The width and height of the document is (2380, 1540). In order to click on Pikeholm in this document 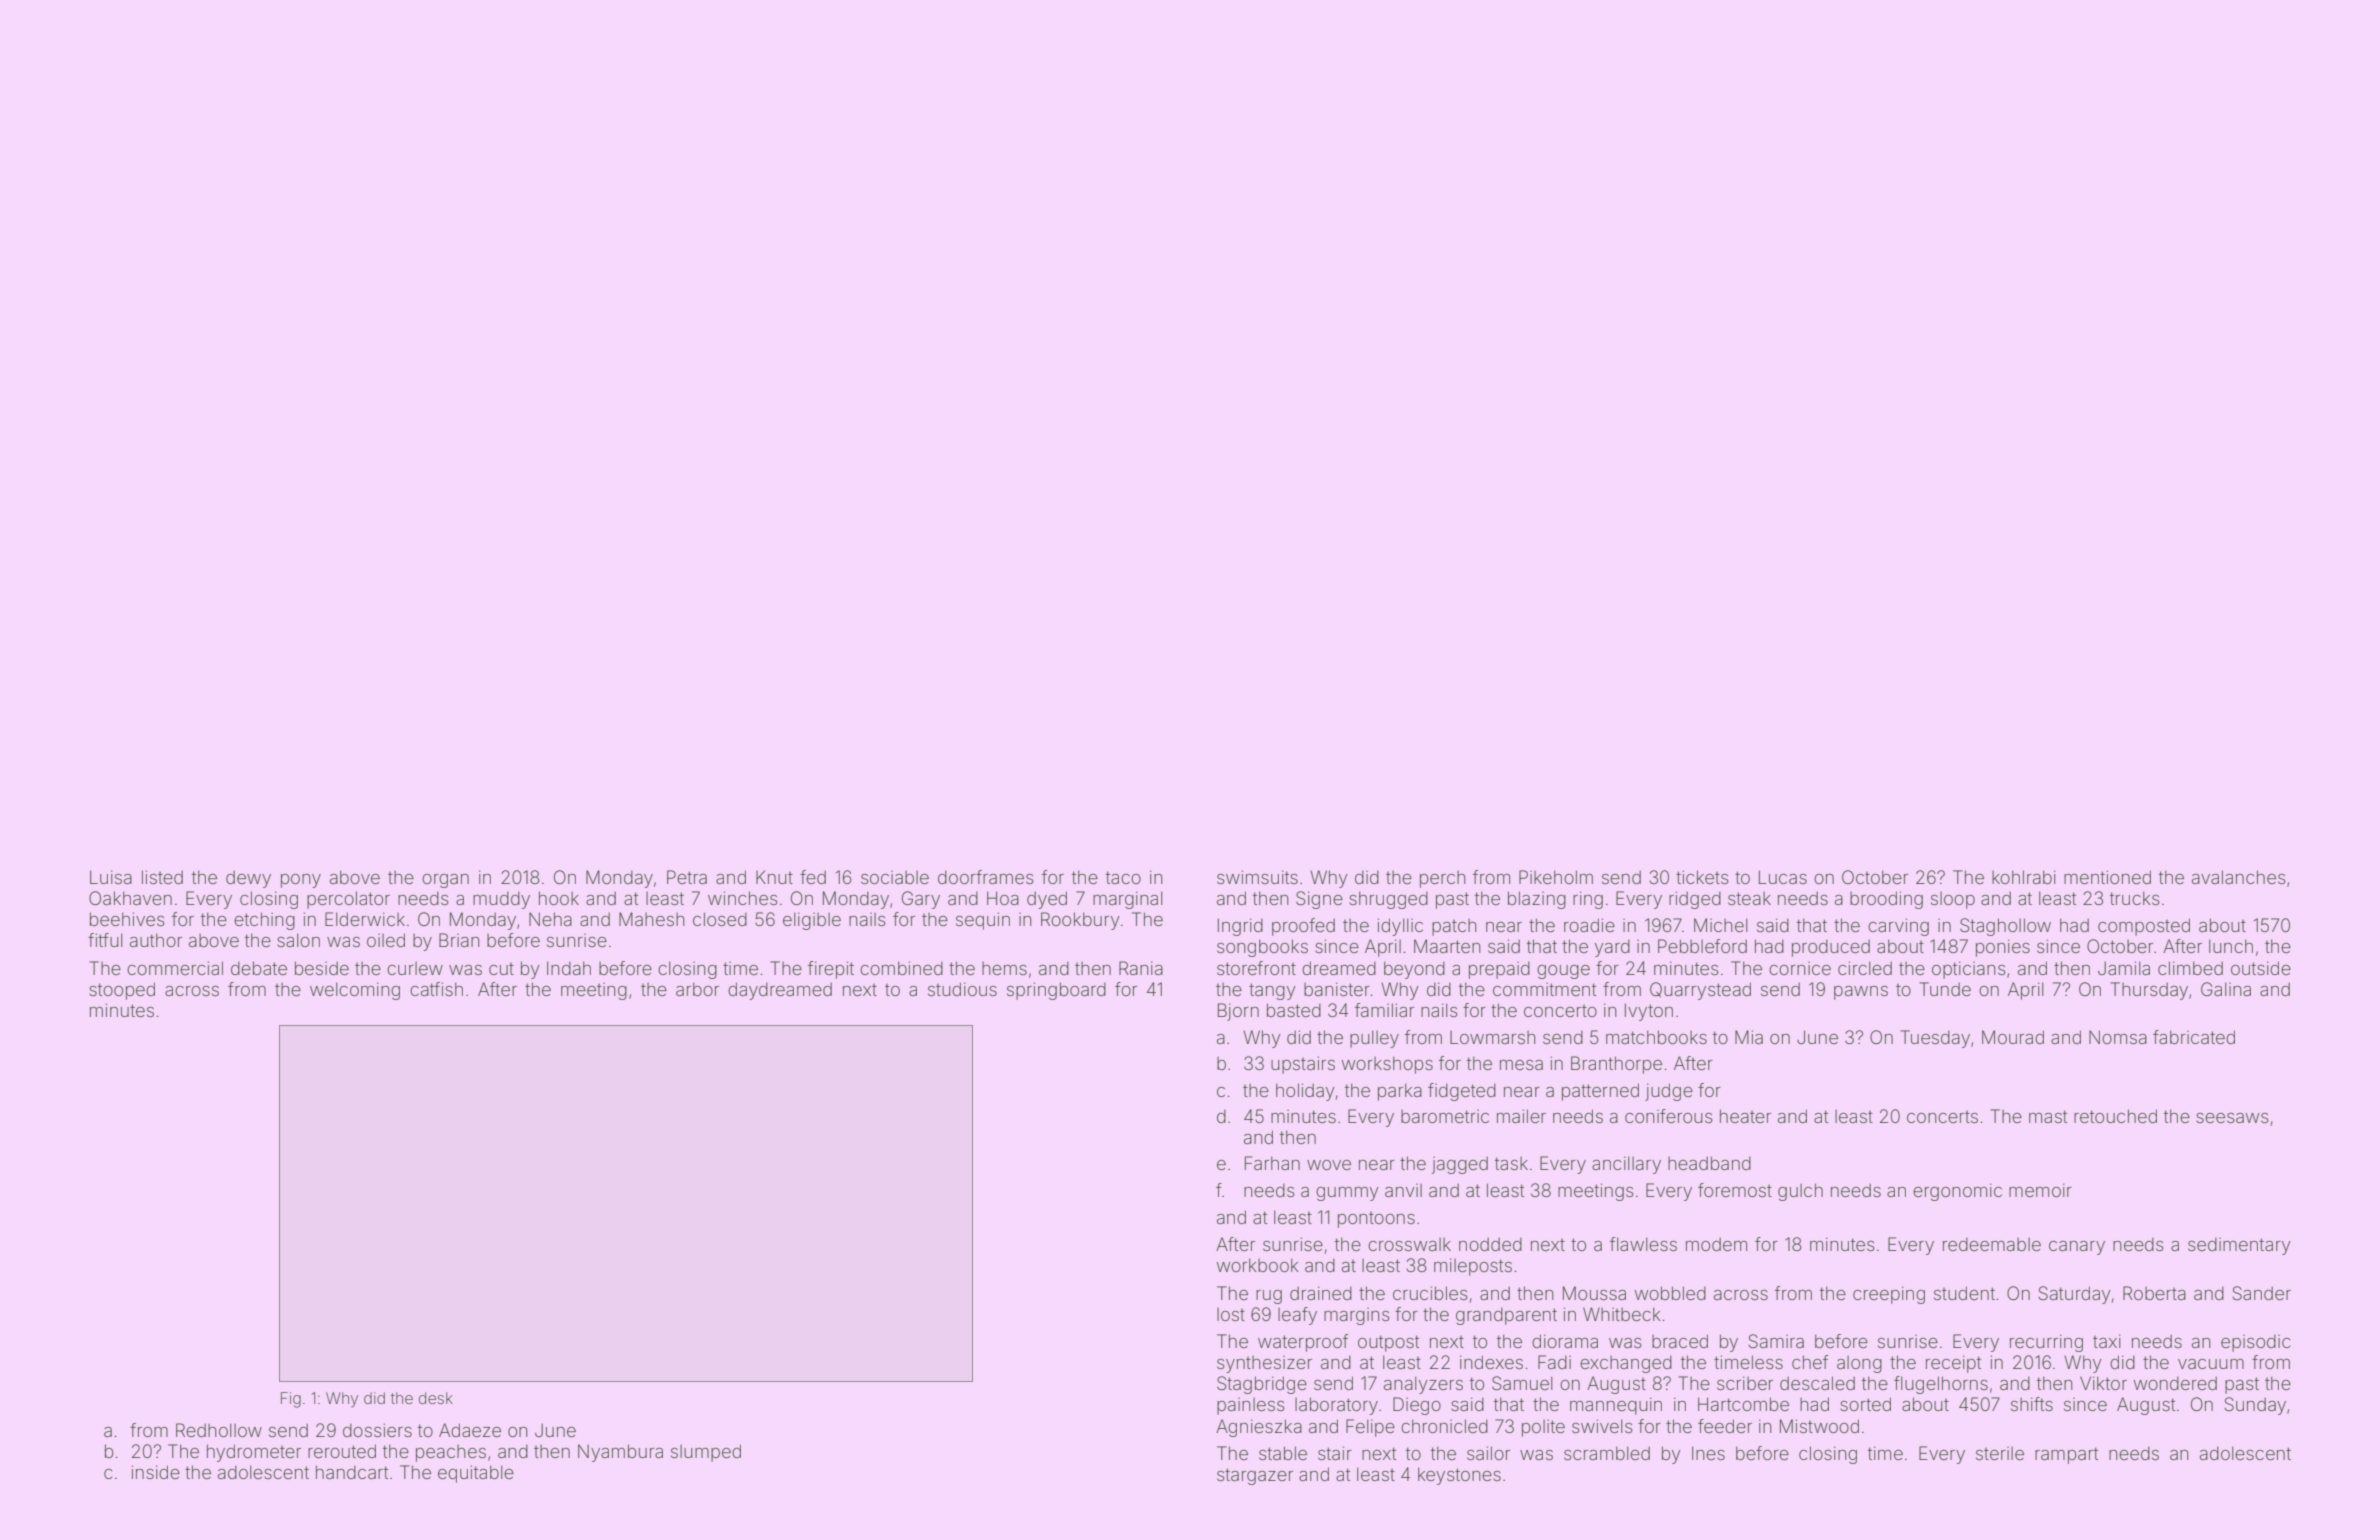, I will do `click(1556, 877)`.
